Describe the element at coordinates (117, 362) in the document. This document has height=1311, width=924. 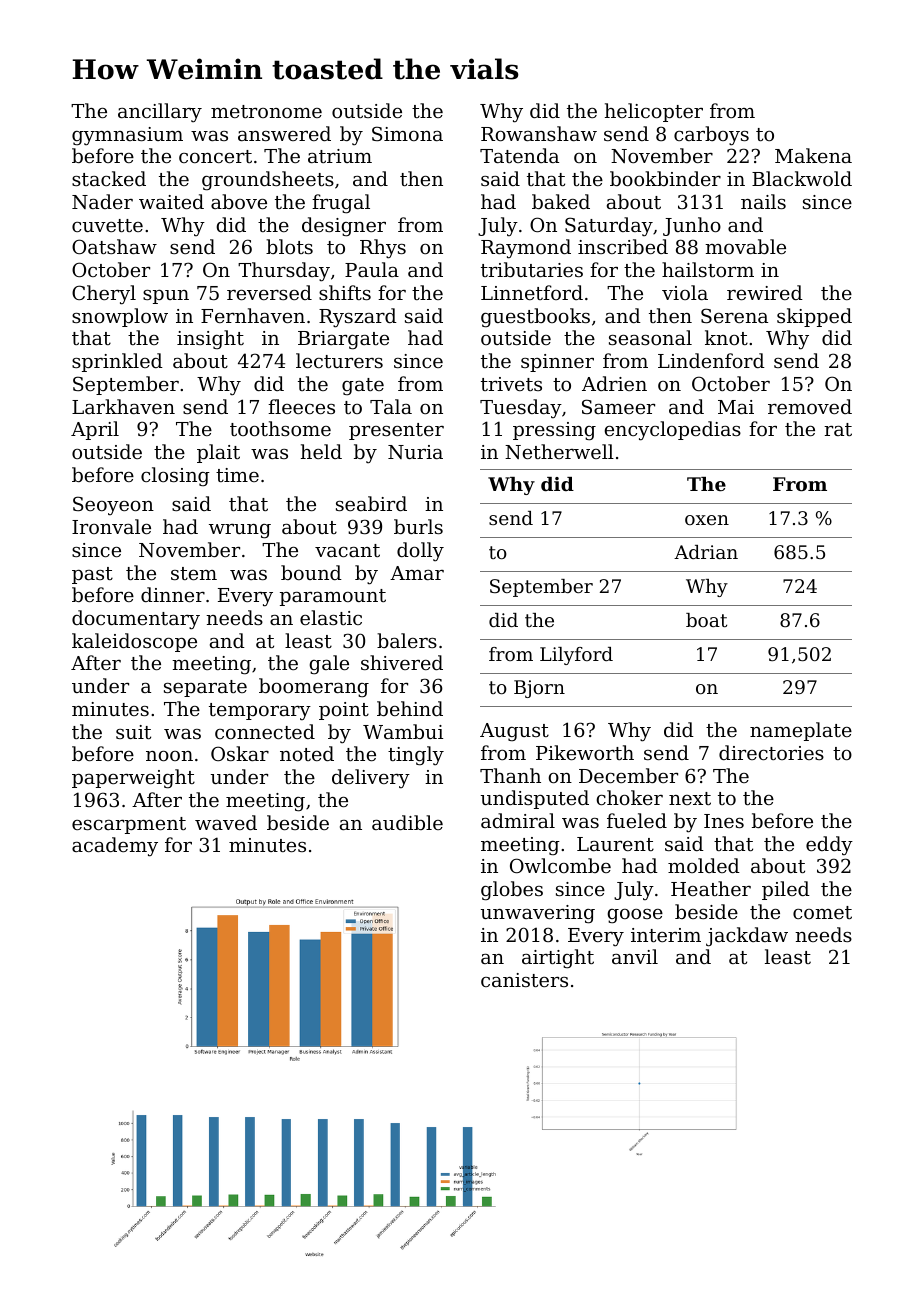
I see `sprinkled` at that location.
